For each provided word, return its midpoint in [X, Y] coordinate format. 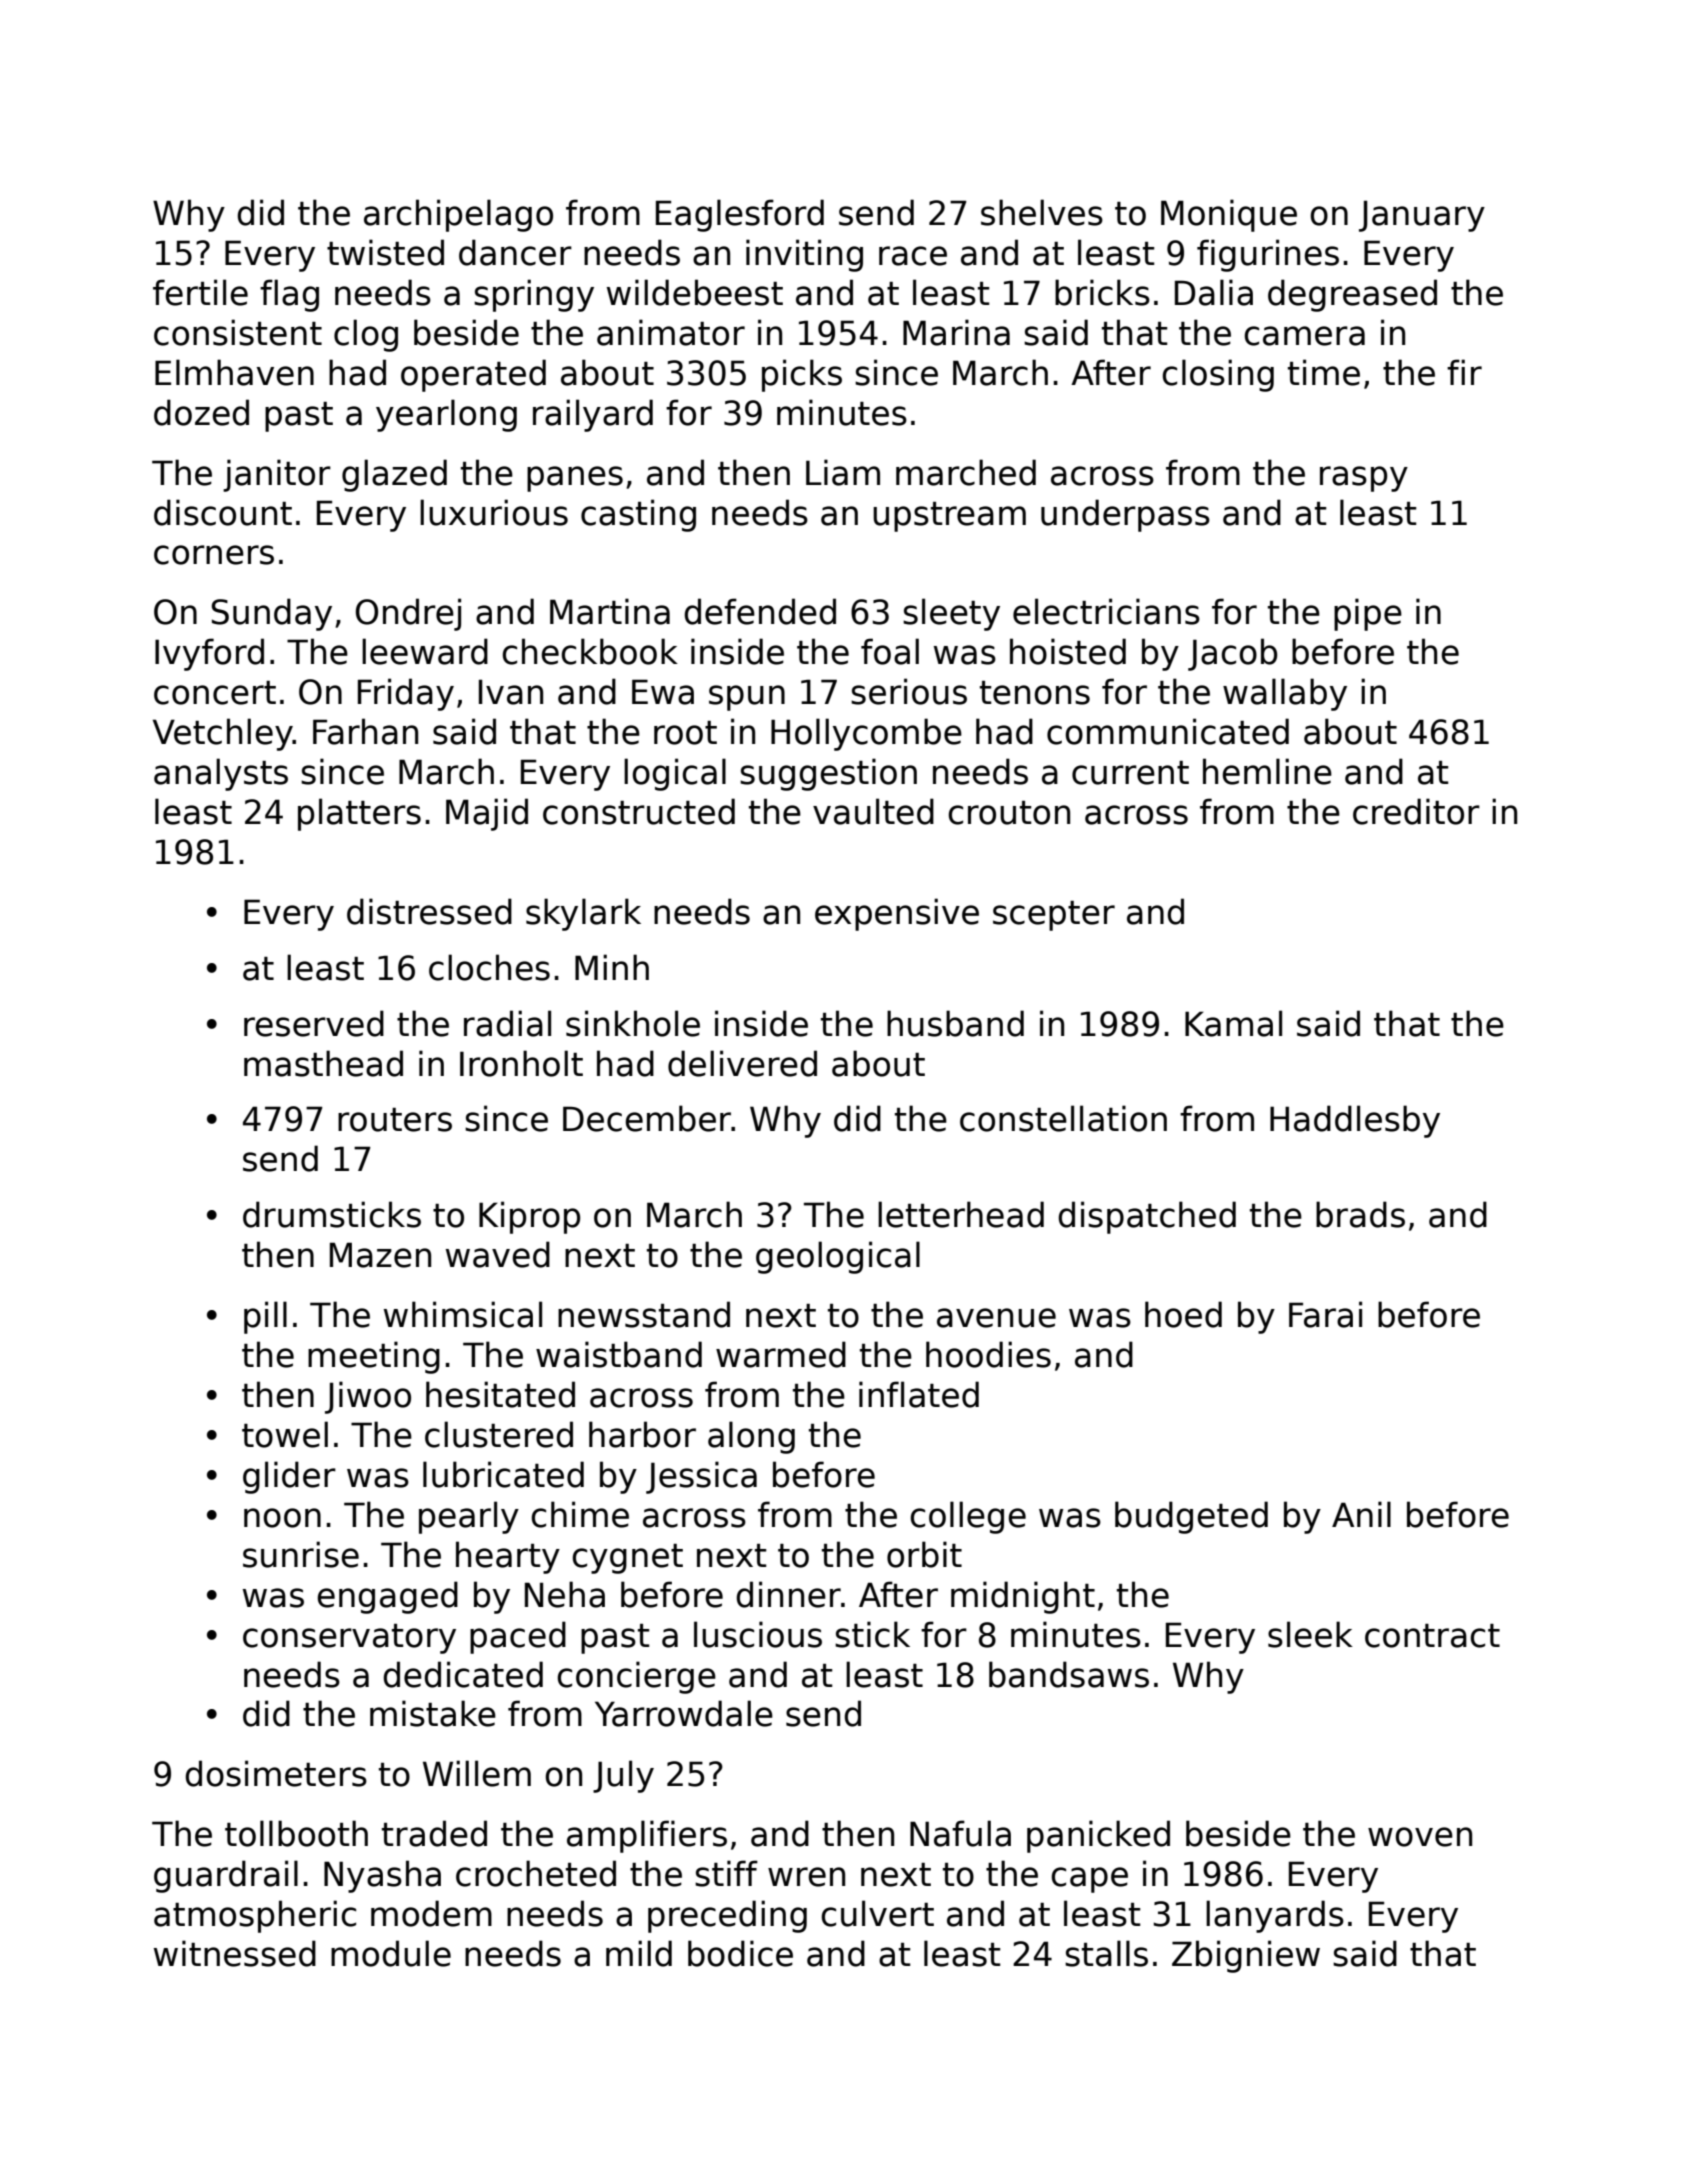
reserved [314, 1023]
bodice [740, 1953]
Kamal [1233, 1023]
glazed [394, 475]
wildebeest [695, 292]
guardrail [226, 1876]
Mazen [380, 1255]
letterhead [961, 1214]
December [647, 1118]
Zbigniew [1246, 1956]
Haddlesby [1355, 1121]
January [1422, 216]
